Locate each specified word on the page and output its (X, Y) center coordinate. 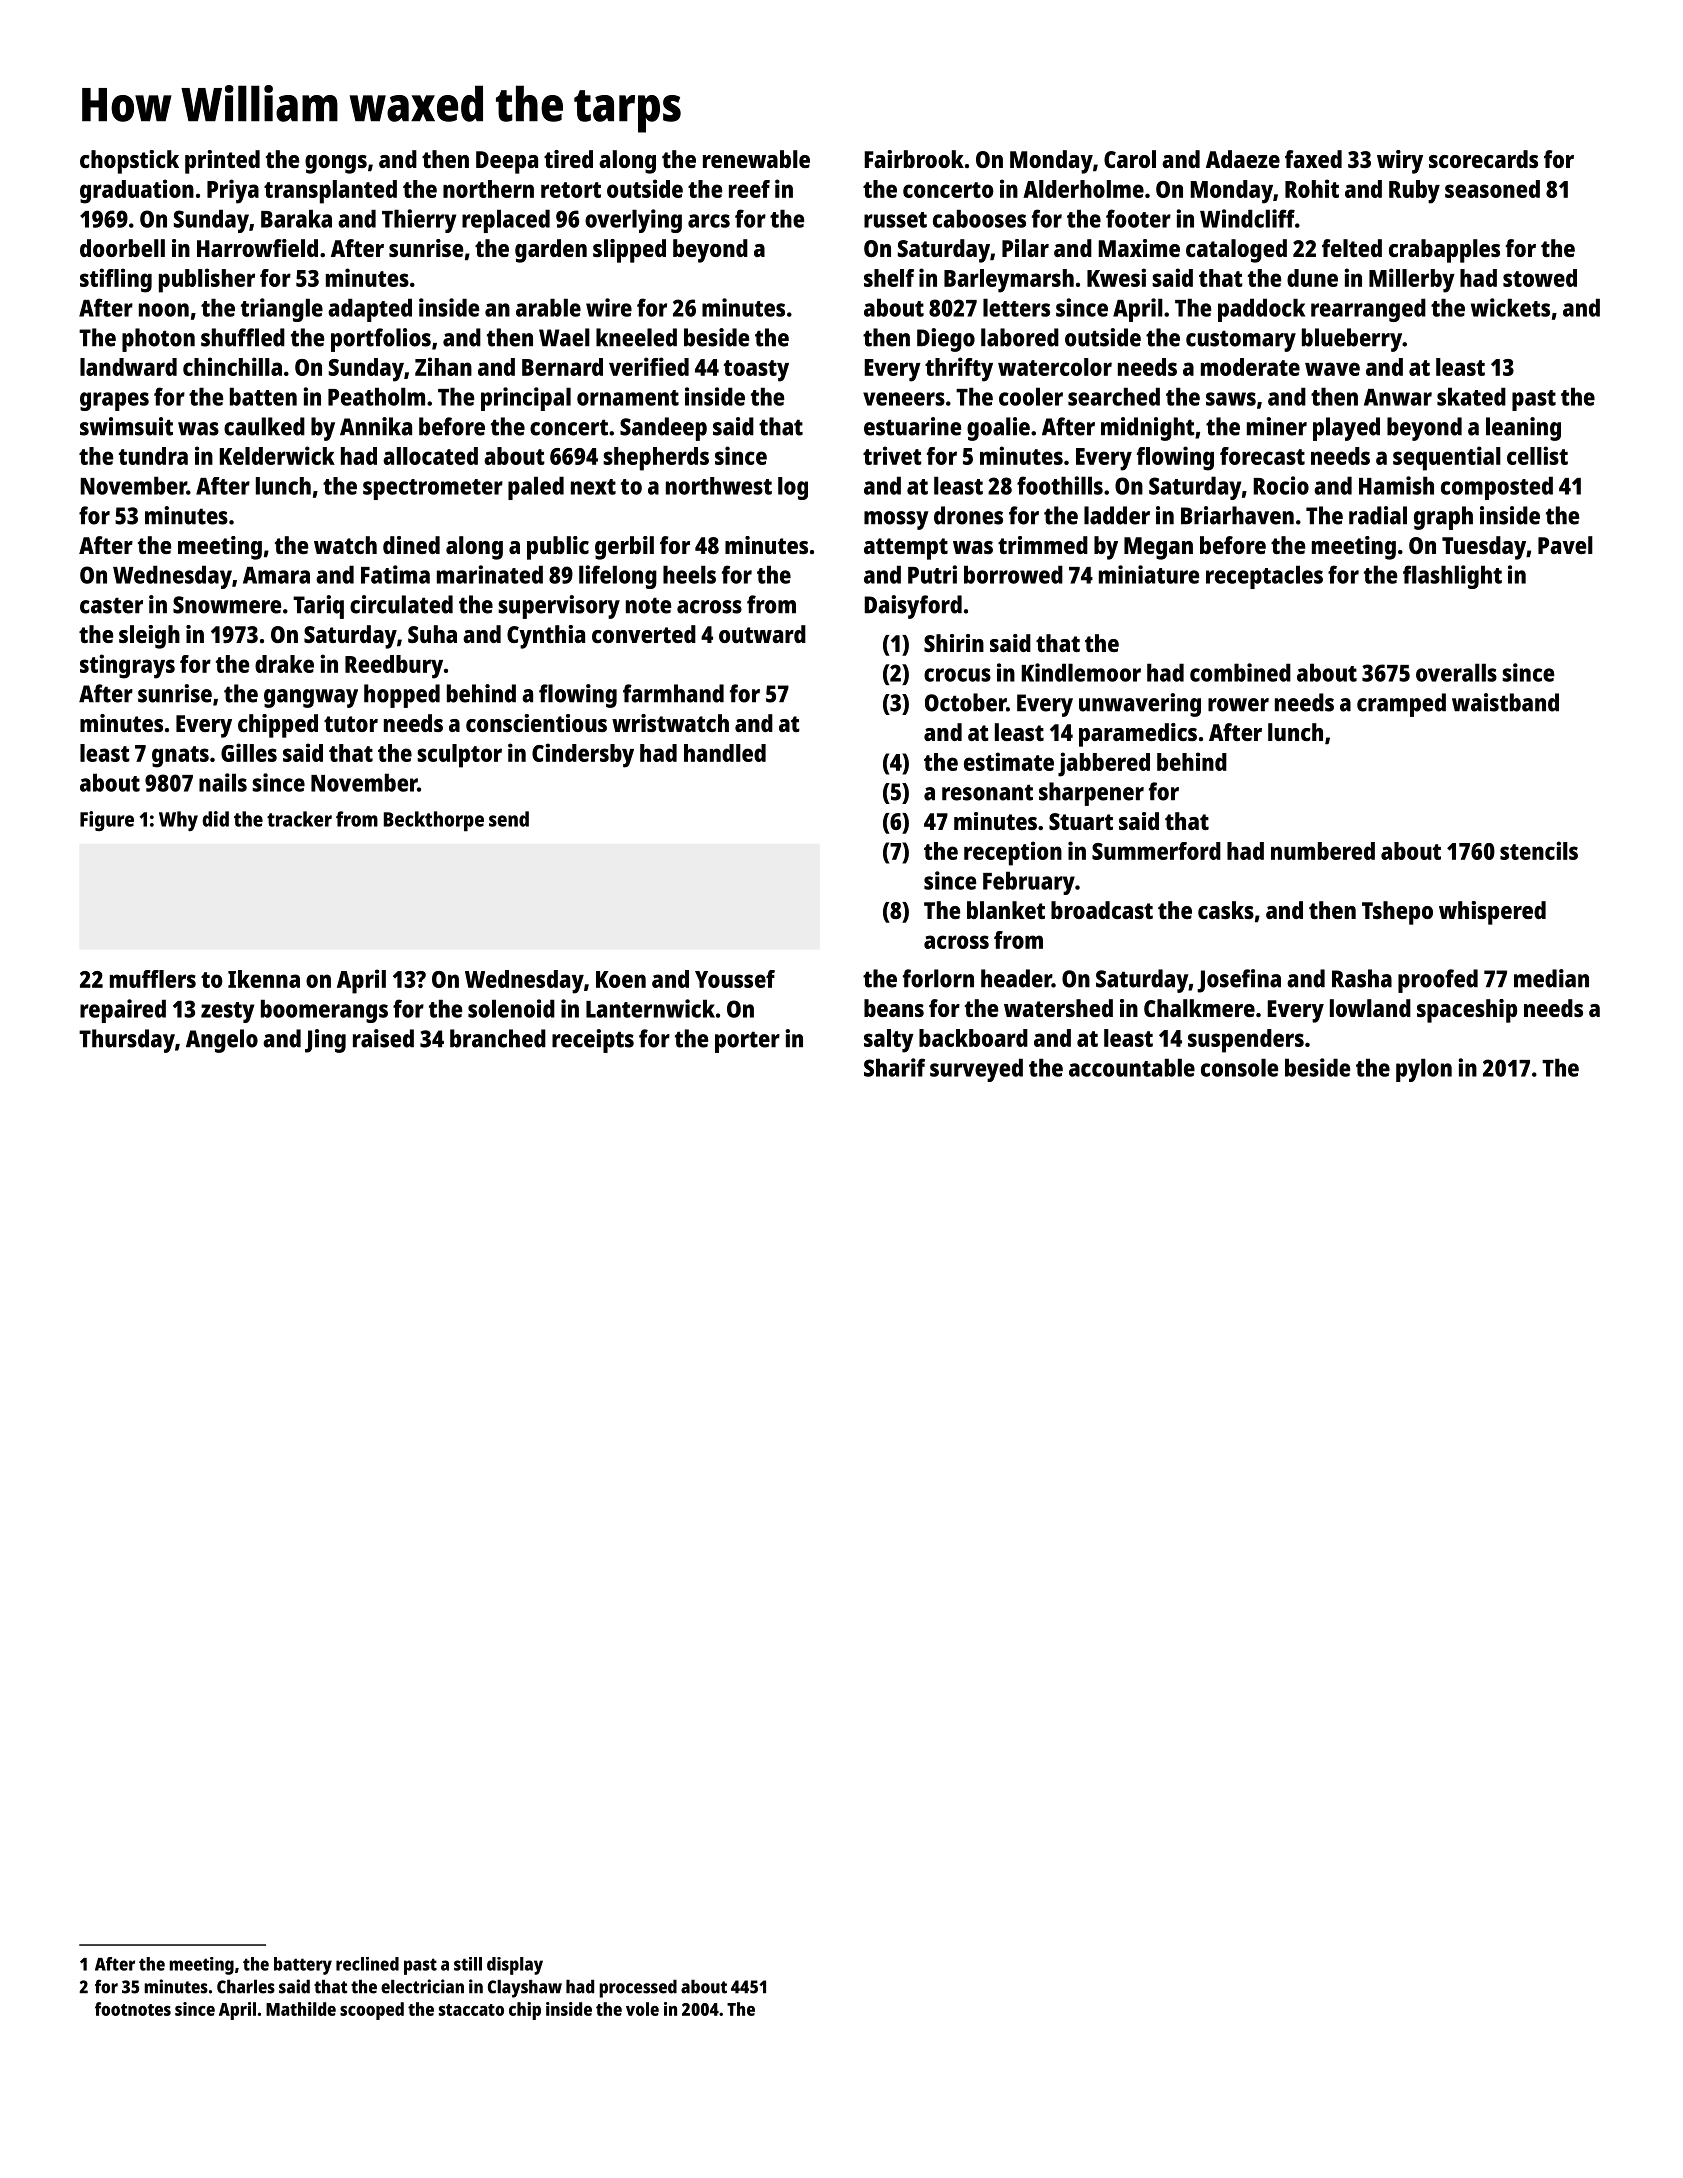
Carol (1130, 159)
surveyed (976, 1070)
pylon (1424, 1070)
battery (303, 1966)
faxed (1313, 159)
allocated (430, 456)
